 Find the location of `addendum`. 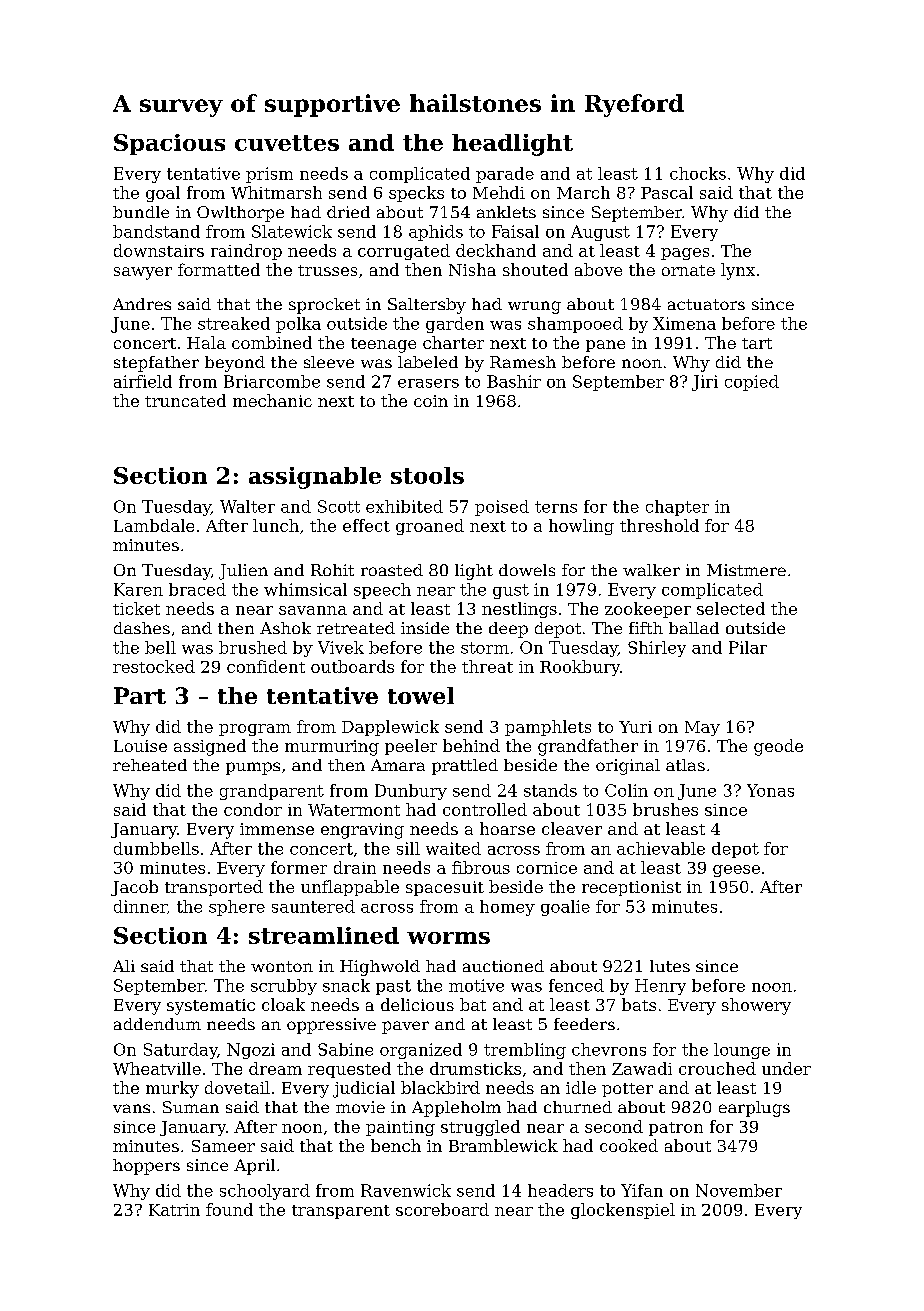

addendum is located at coordinates (157, 1024).
